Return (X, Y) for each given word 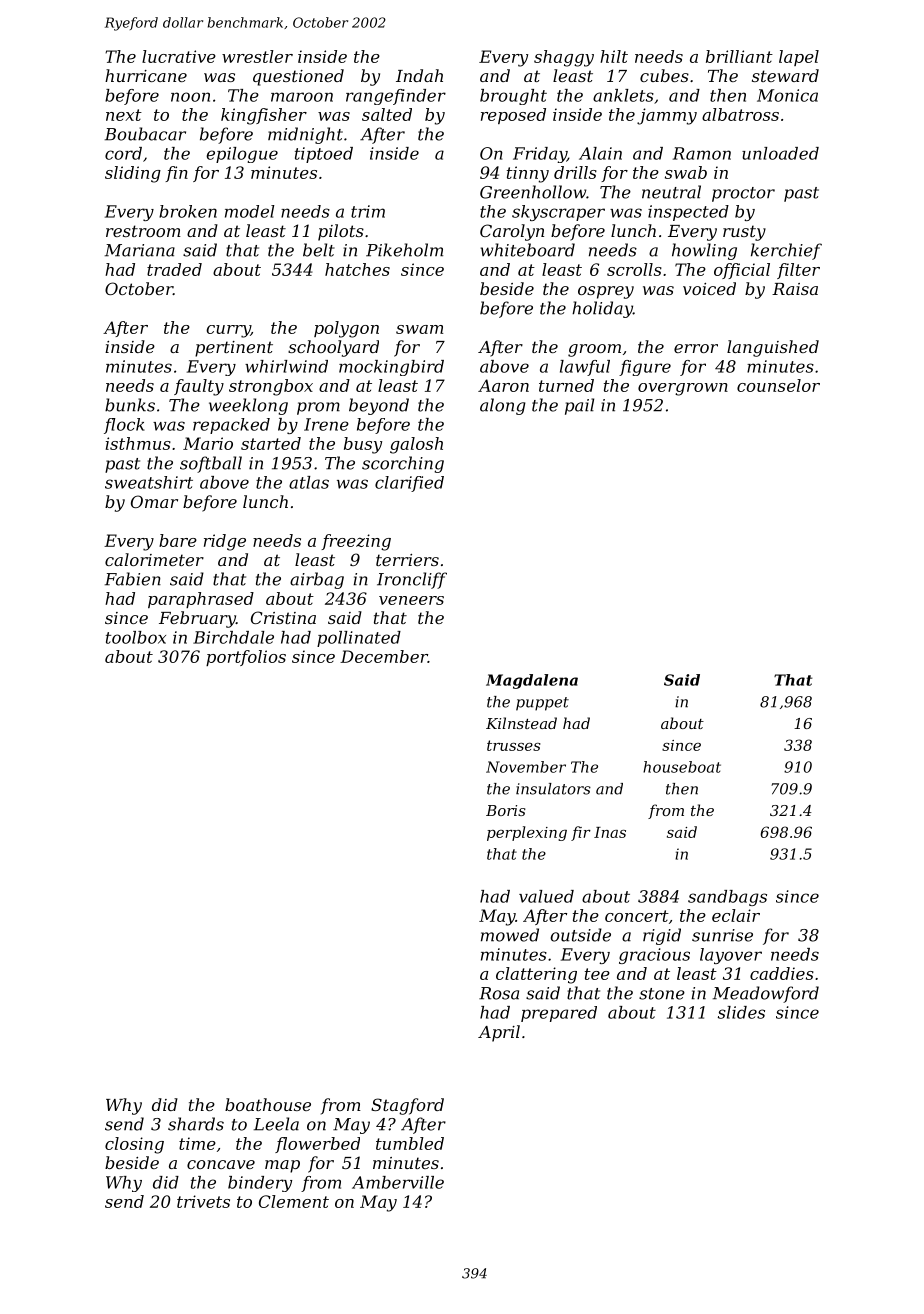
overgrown (683, 389)
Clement (294, 1201)
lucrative (179, 56)
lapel (799, 58)
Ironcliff (412, 580)
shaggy (564, 58)
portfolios (246, 658)
